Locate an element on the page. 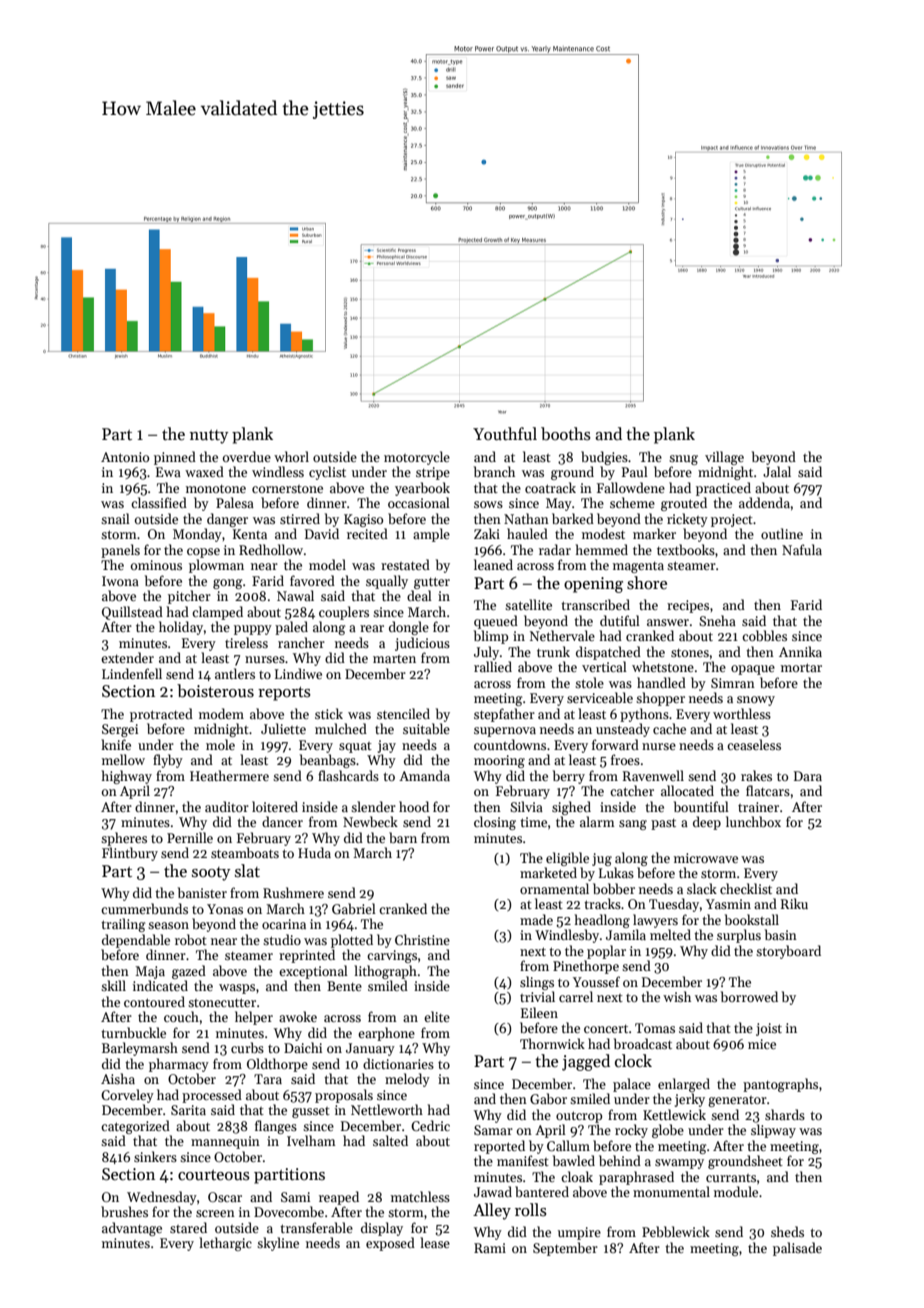 The image size is (924, 1308). addenda is located at coordinates (765, 502).
